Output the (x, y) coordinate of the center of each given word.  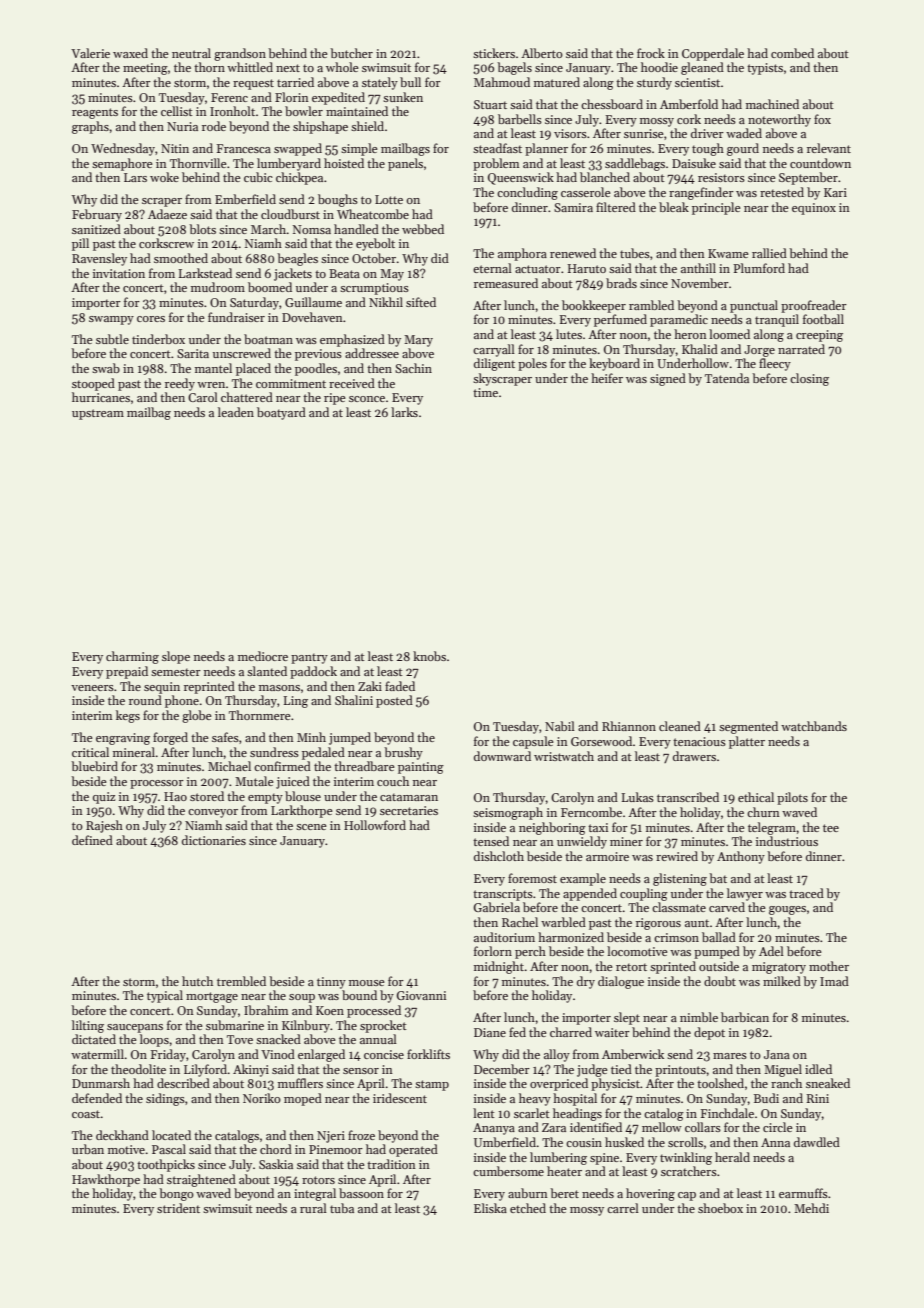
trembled (241, 981)
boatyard (281, 413)
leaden (236, 412)
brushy (403, 753)
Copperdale (713, 54)
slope (176, 657)
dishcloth (499, 856)
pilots (792, 798)
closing (809, 379)
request (253, 84)
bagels (514, 68)
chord (276, 1149)
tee (831, 828)
